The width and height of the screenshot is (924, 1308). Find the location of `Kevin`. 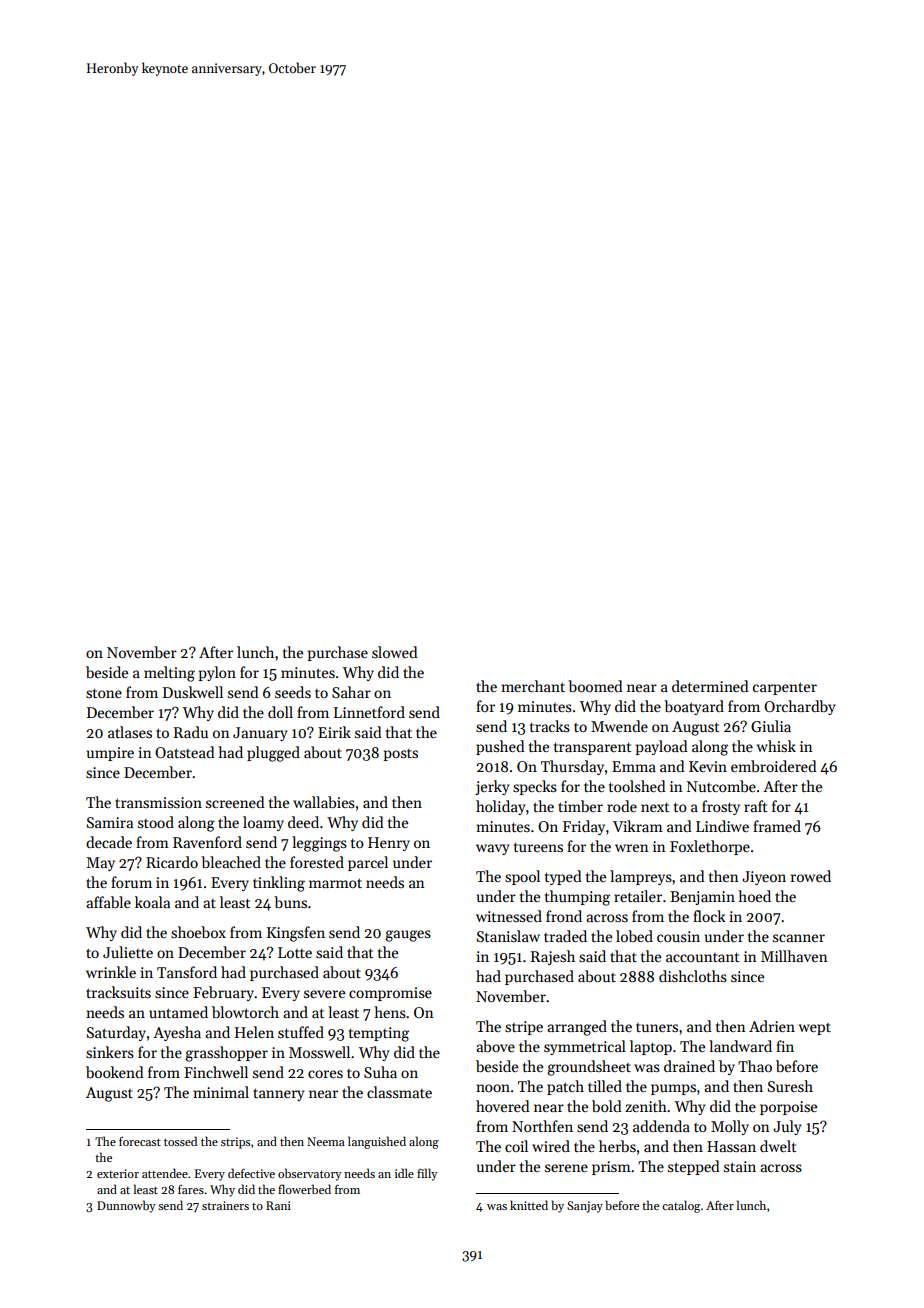

Kevin is located at coordinates (708, 766).
